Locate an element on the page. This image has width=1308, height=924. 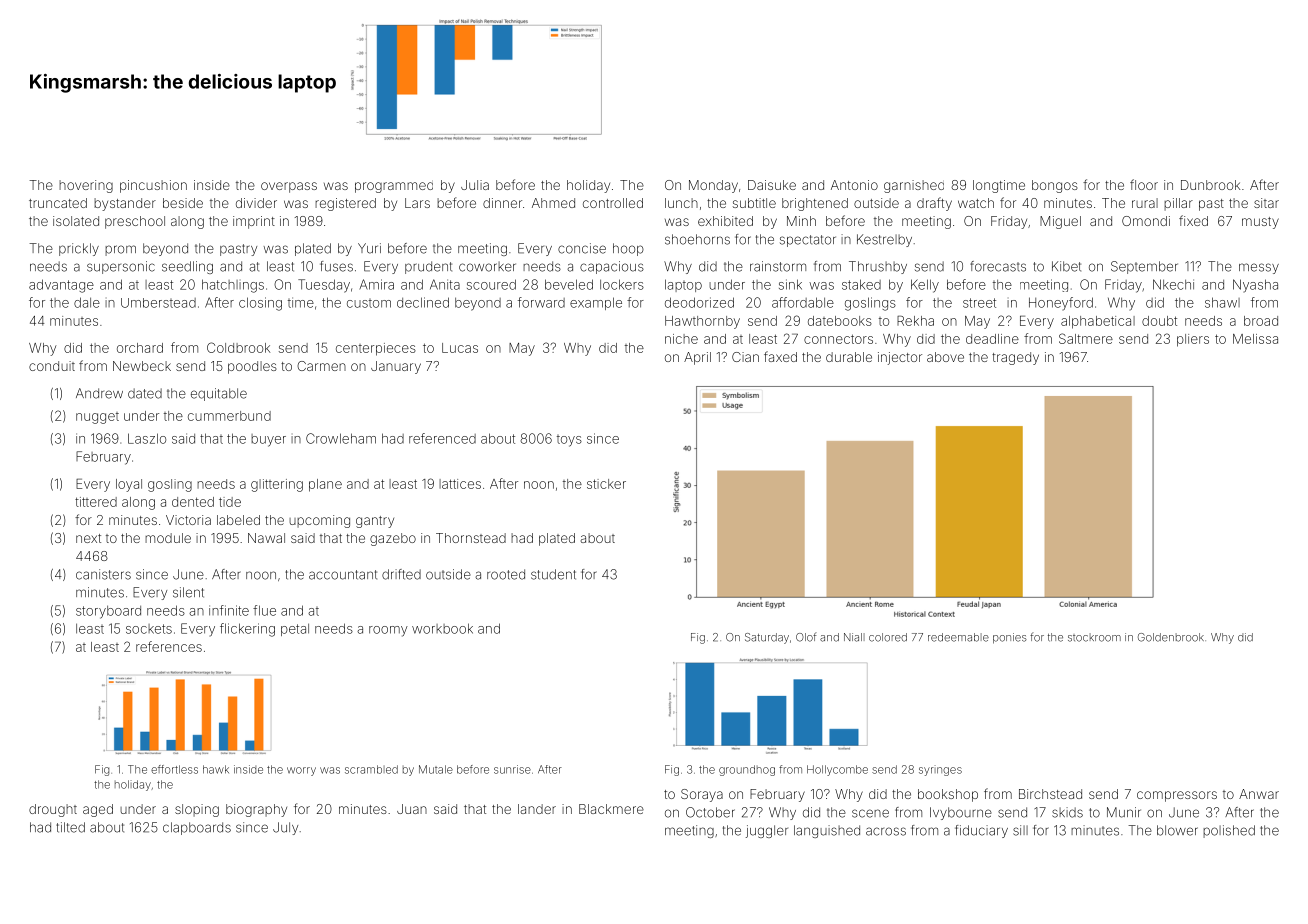
Dunbrook is located at coordinates (1210, 185).
